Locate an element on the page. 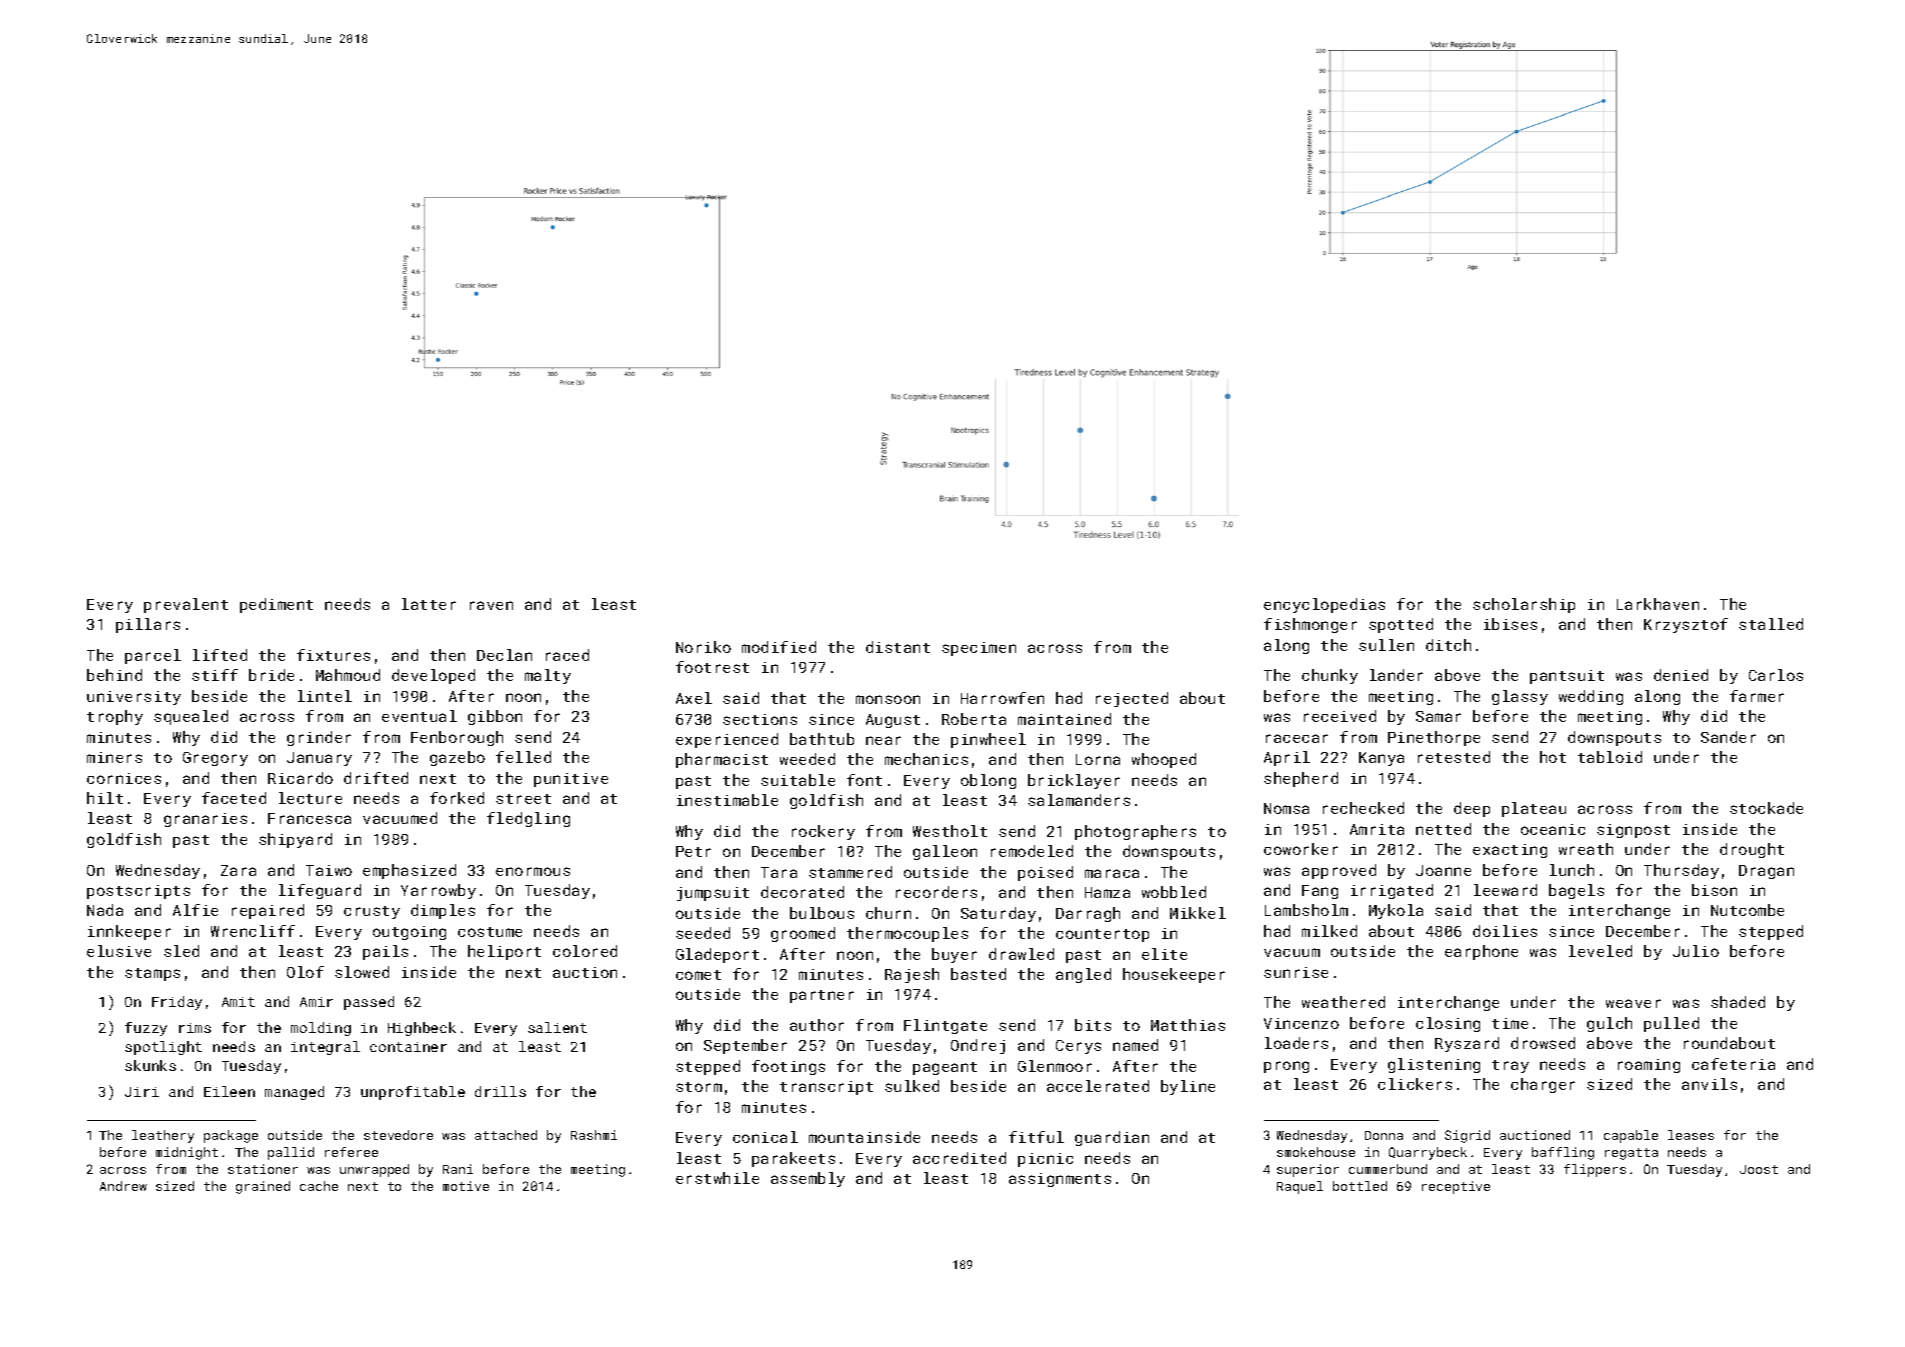  storm is located at coordinates (699, 1087).
